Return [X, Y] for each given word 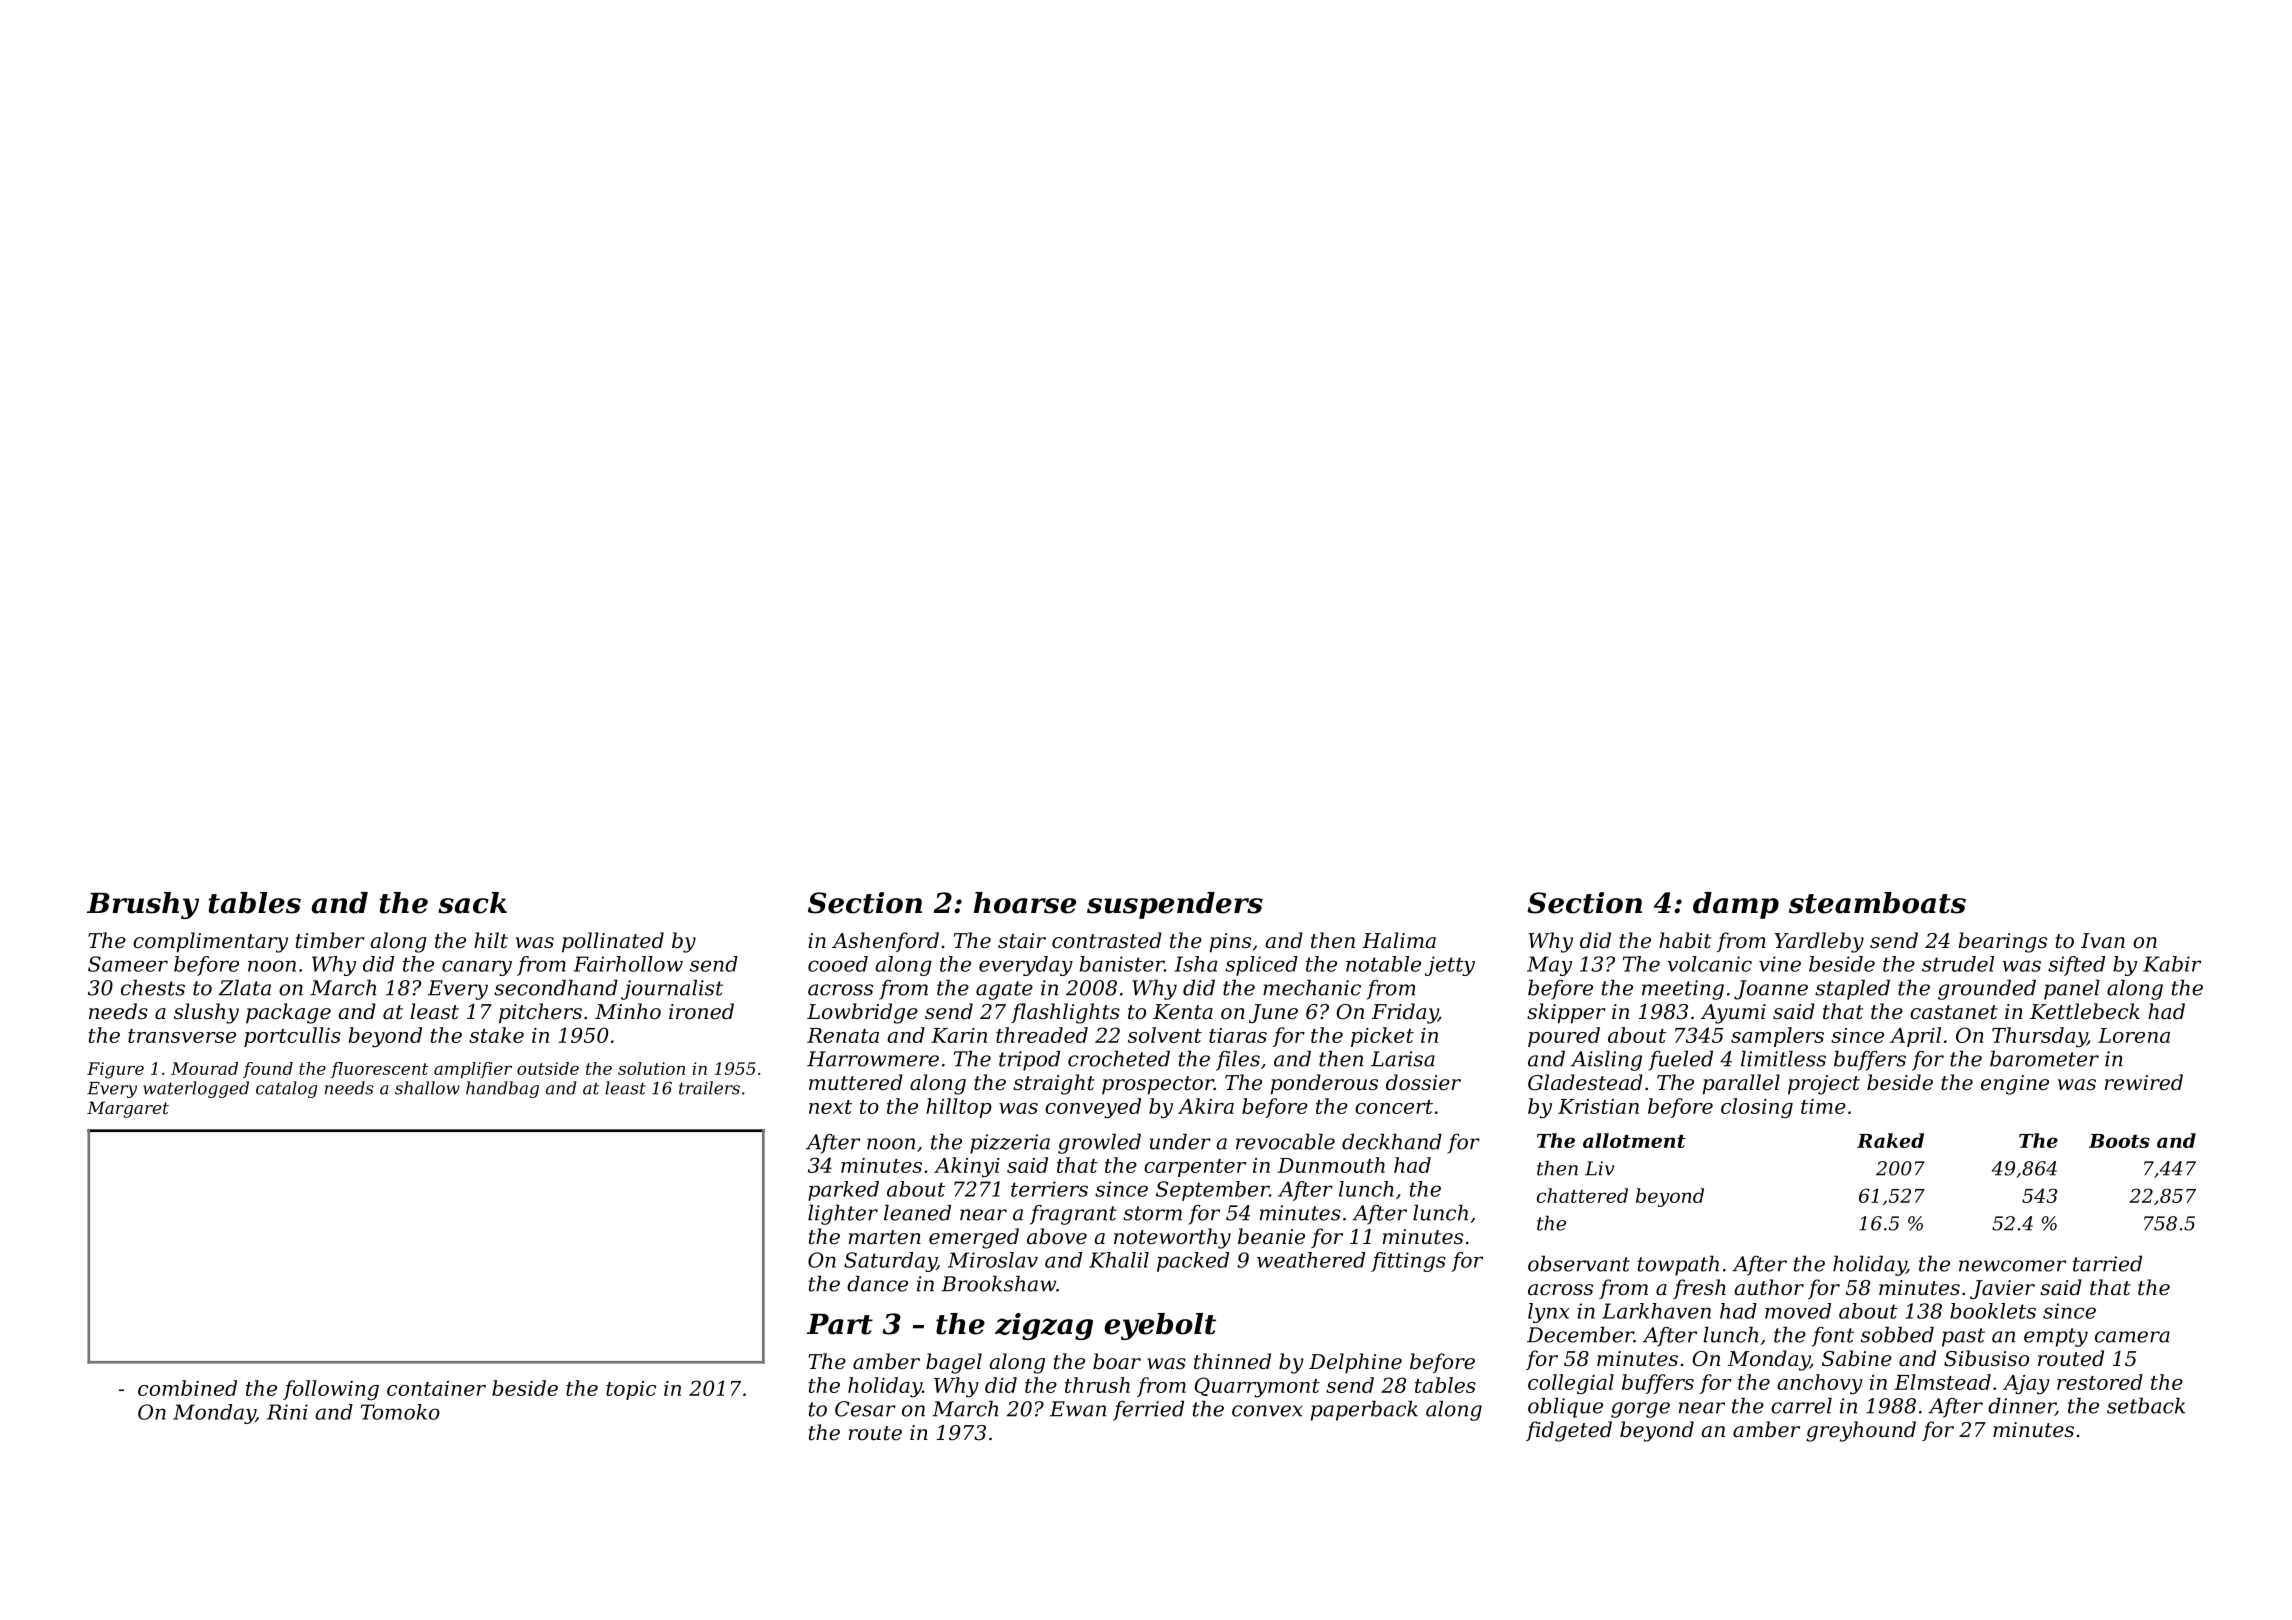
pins [1230, 943]
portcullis [292, 1037]
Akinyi [967, 1167]
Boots [2119, 1141]
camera [2132, 1337]
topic [631, 1390]
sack [472, 903]
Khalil [1119, 1260]
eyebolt [1160, 1326]
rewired [2144, 1082]
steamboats [1877, 903]
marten [885, 1237]
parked [843, 1191]
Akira [1206, 1106]
